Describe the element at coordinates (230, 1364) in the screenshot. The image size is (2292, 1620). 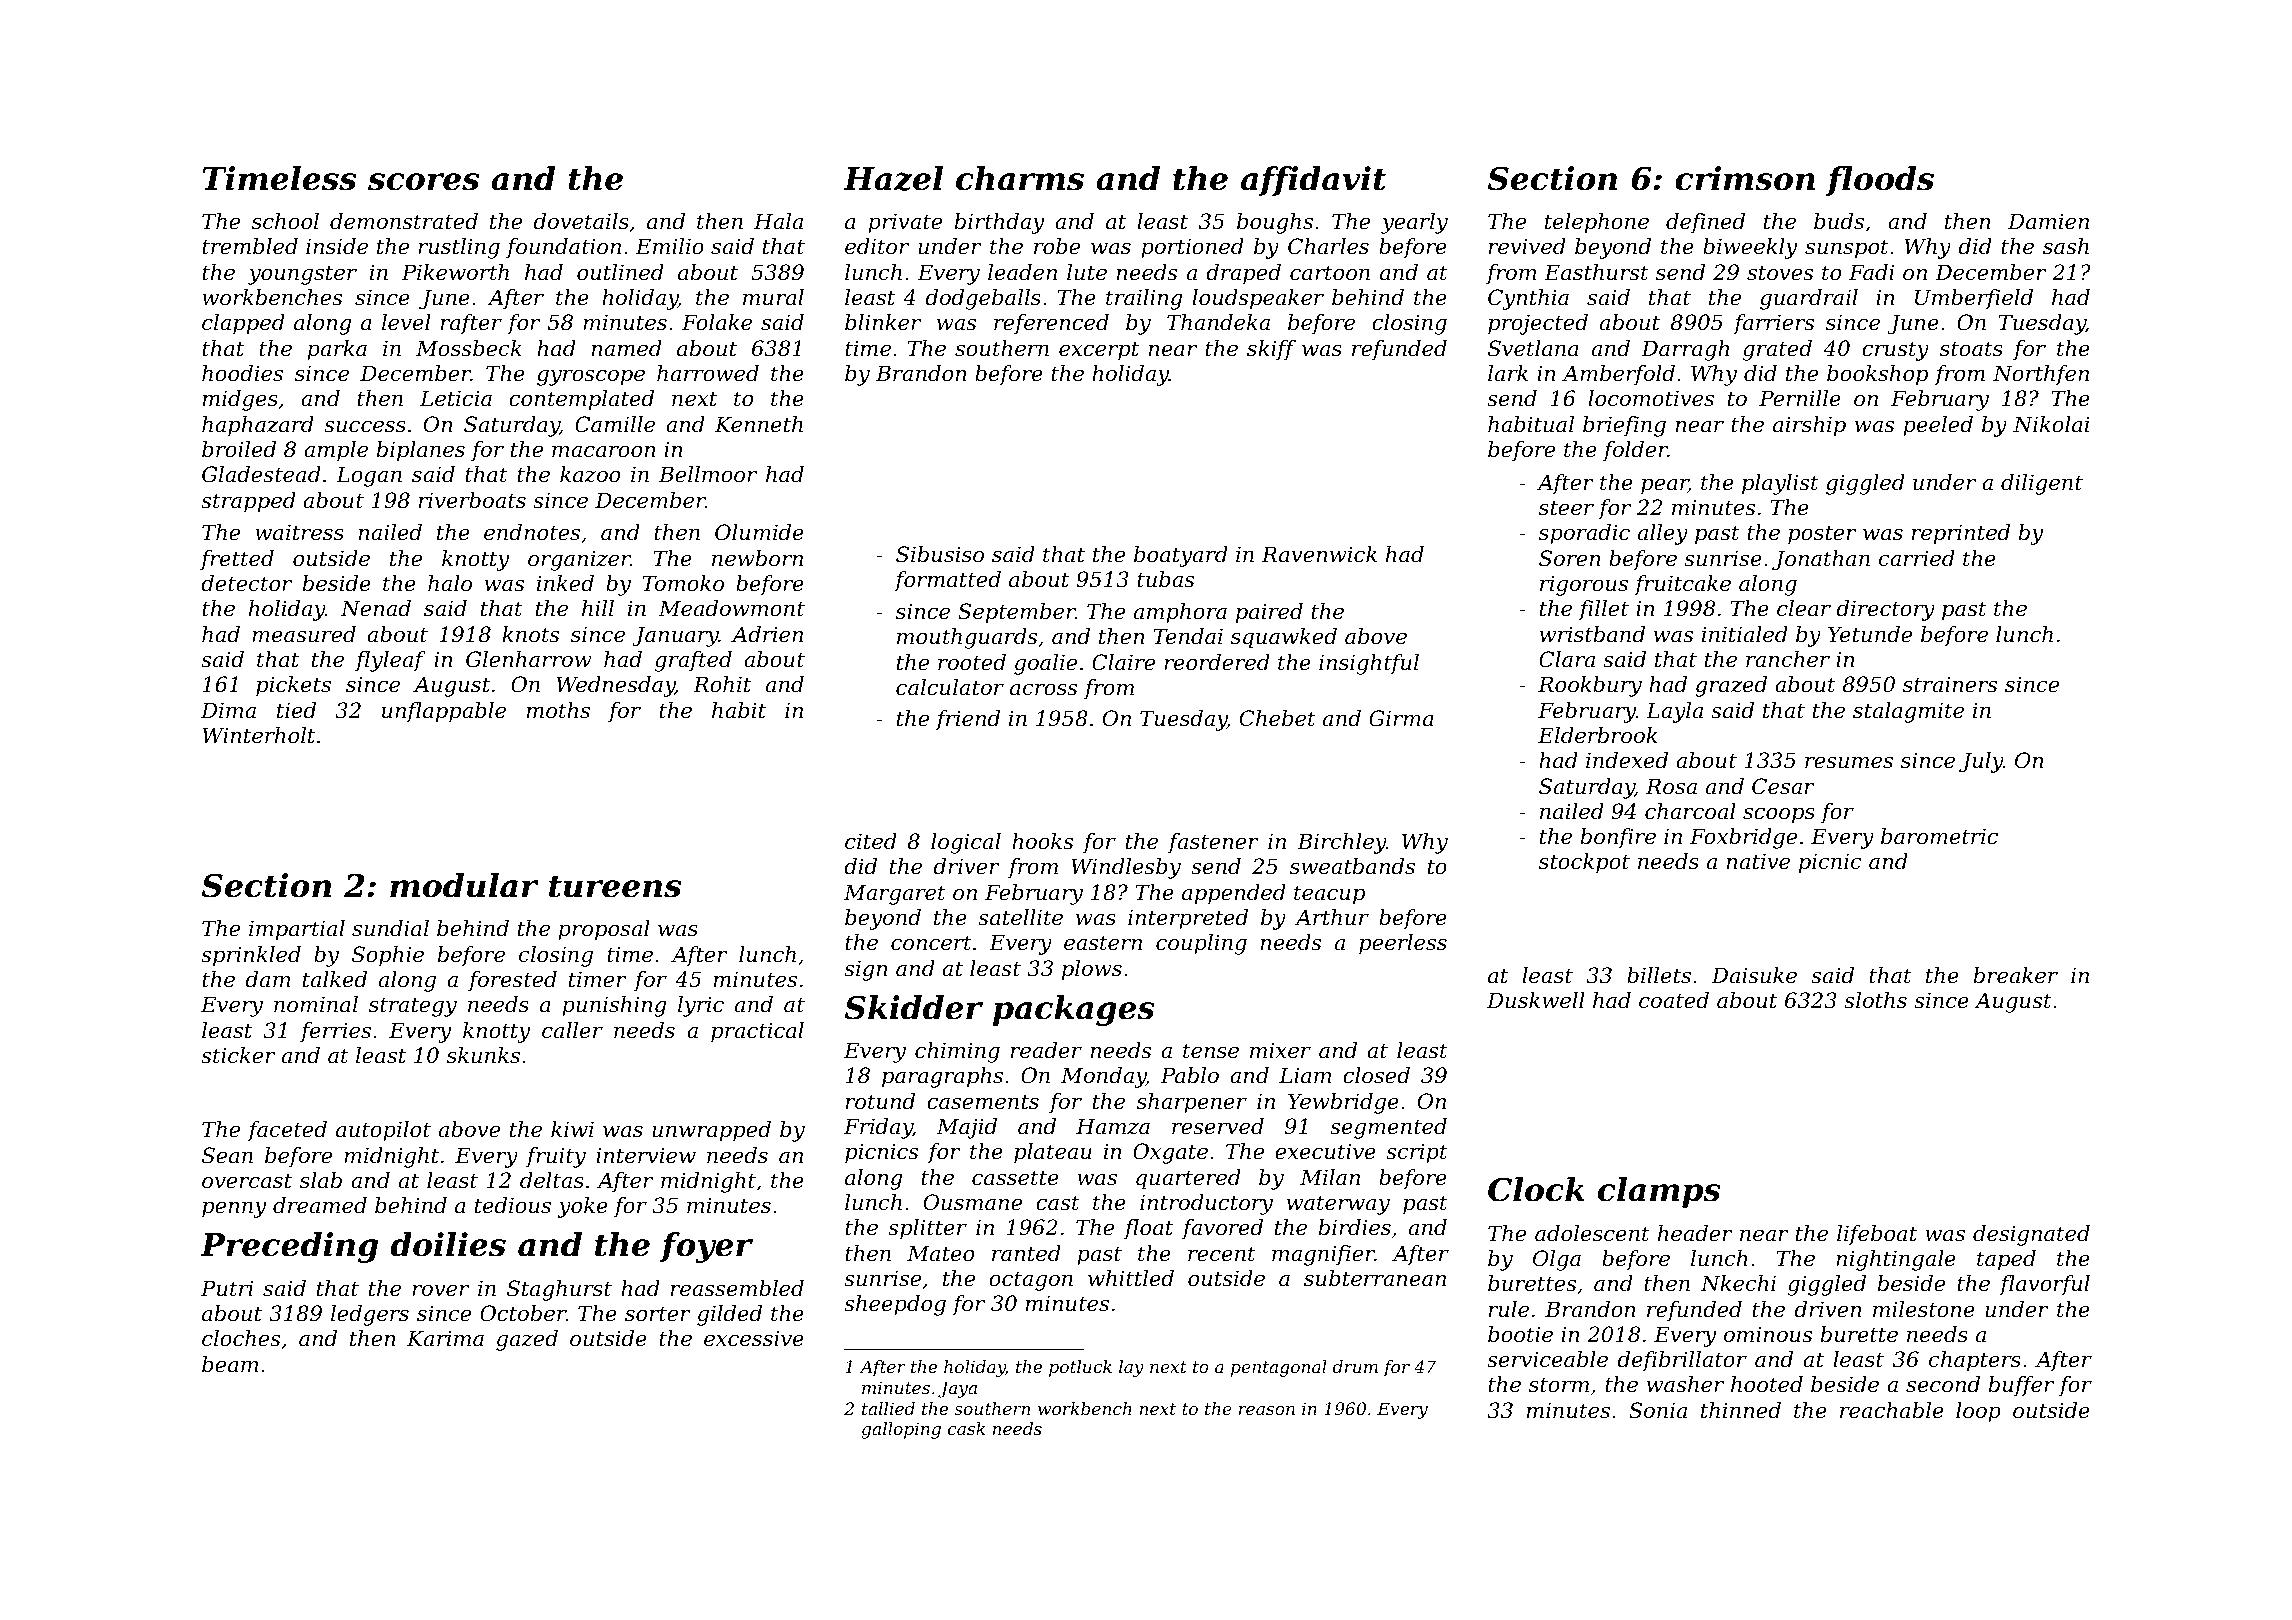
I see `beam` at that location.
